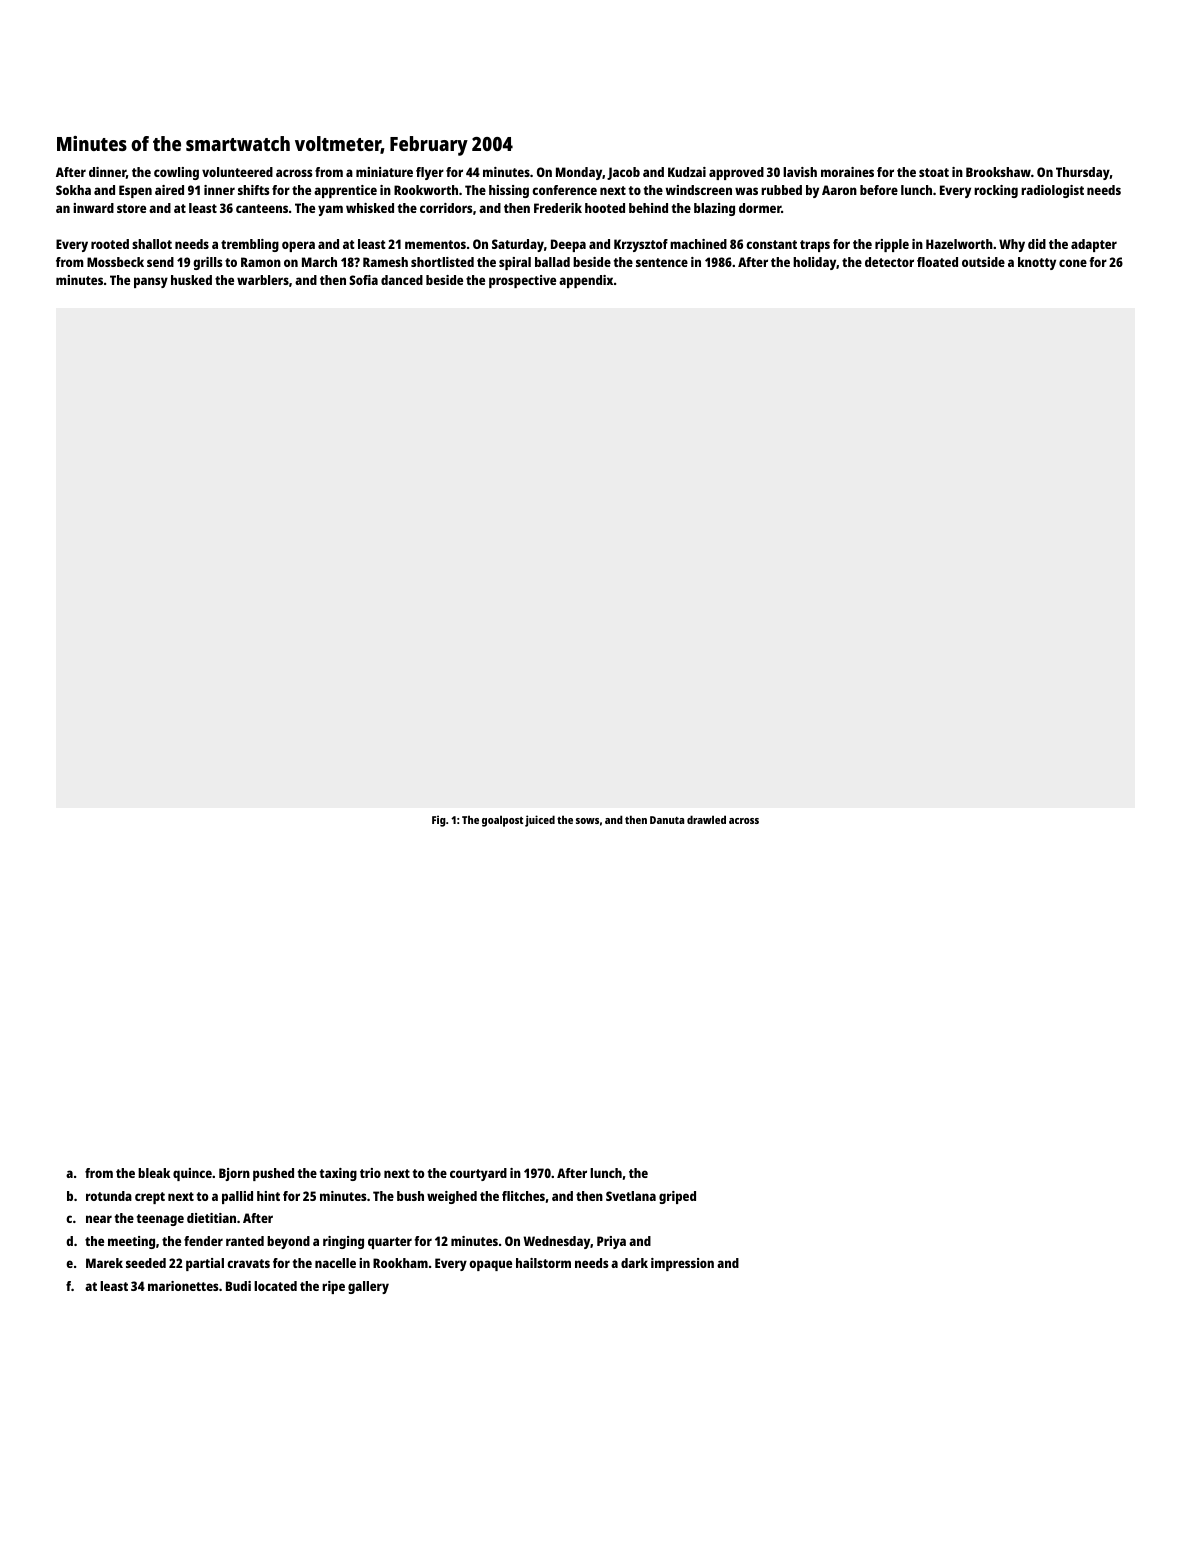 The image size is (1191, 1542). I want to click on approved, so click(736, 173).
